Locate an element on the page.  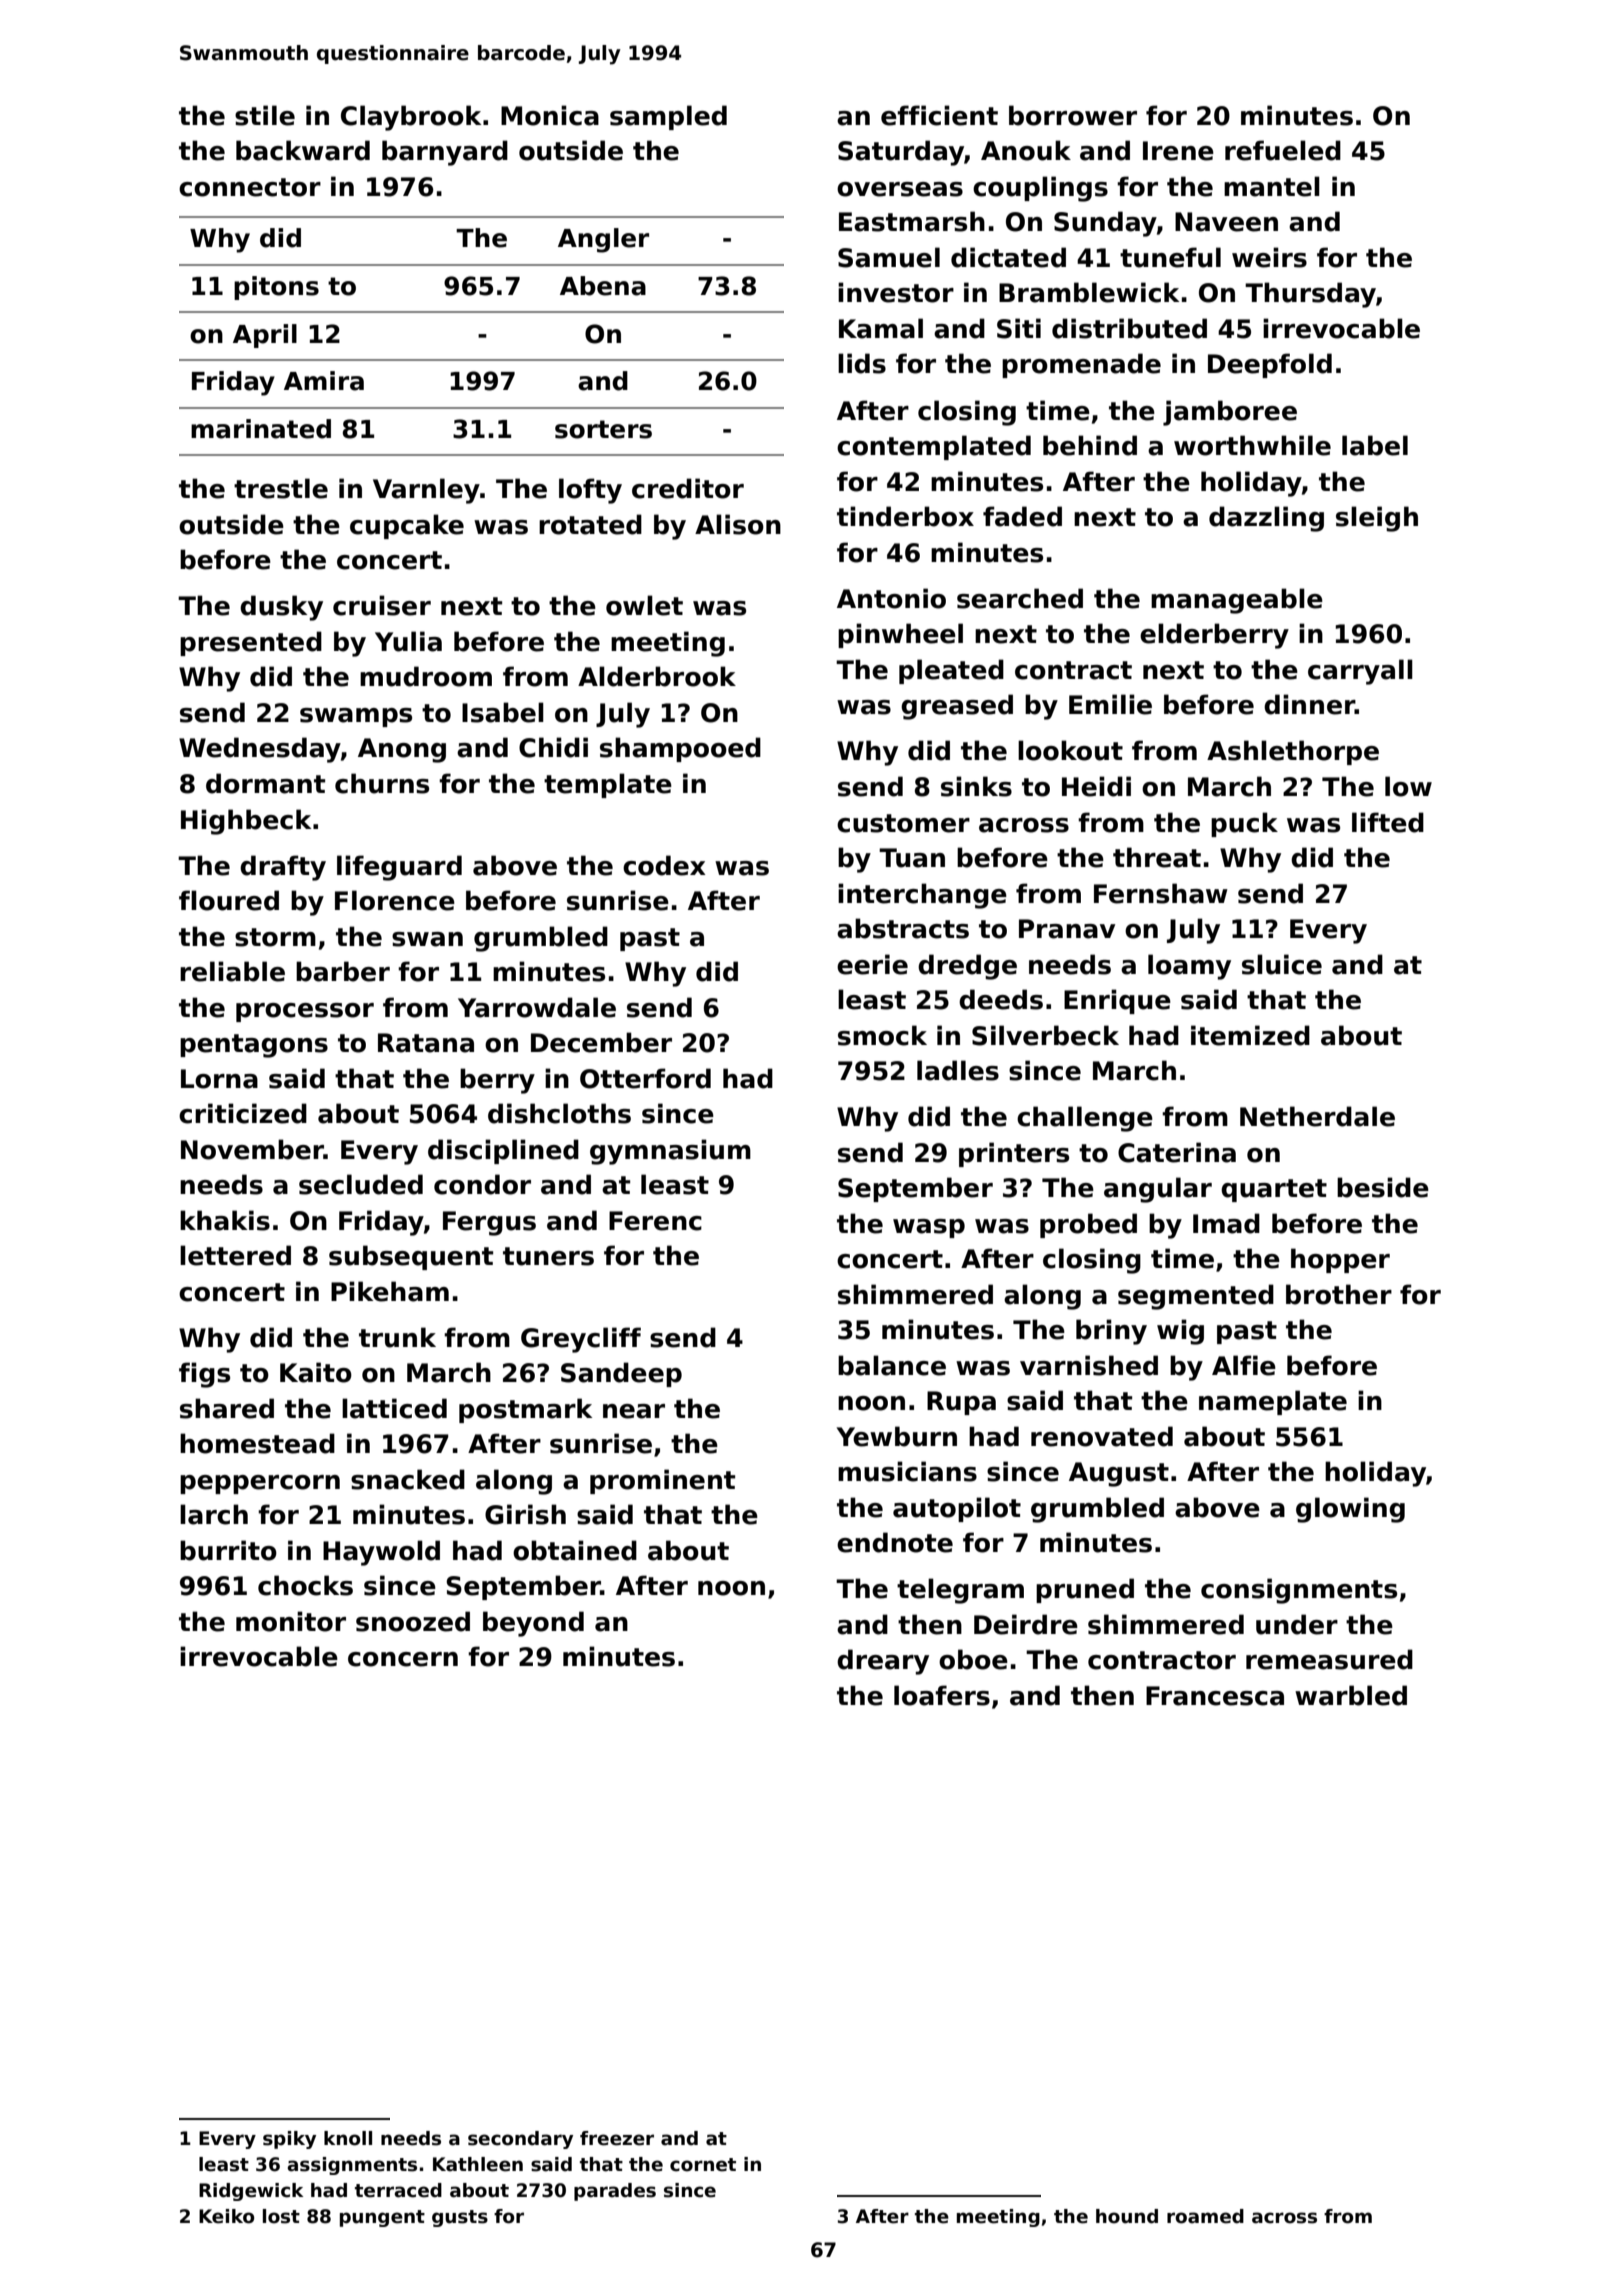
hound is located at coordinates (1127, 2216).
